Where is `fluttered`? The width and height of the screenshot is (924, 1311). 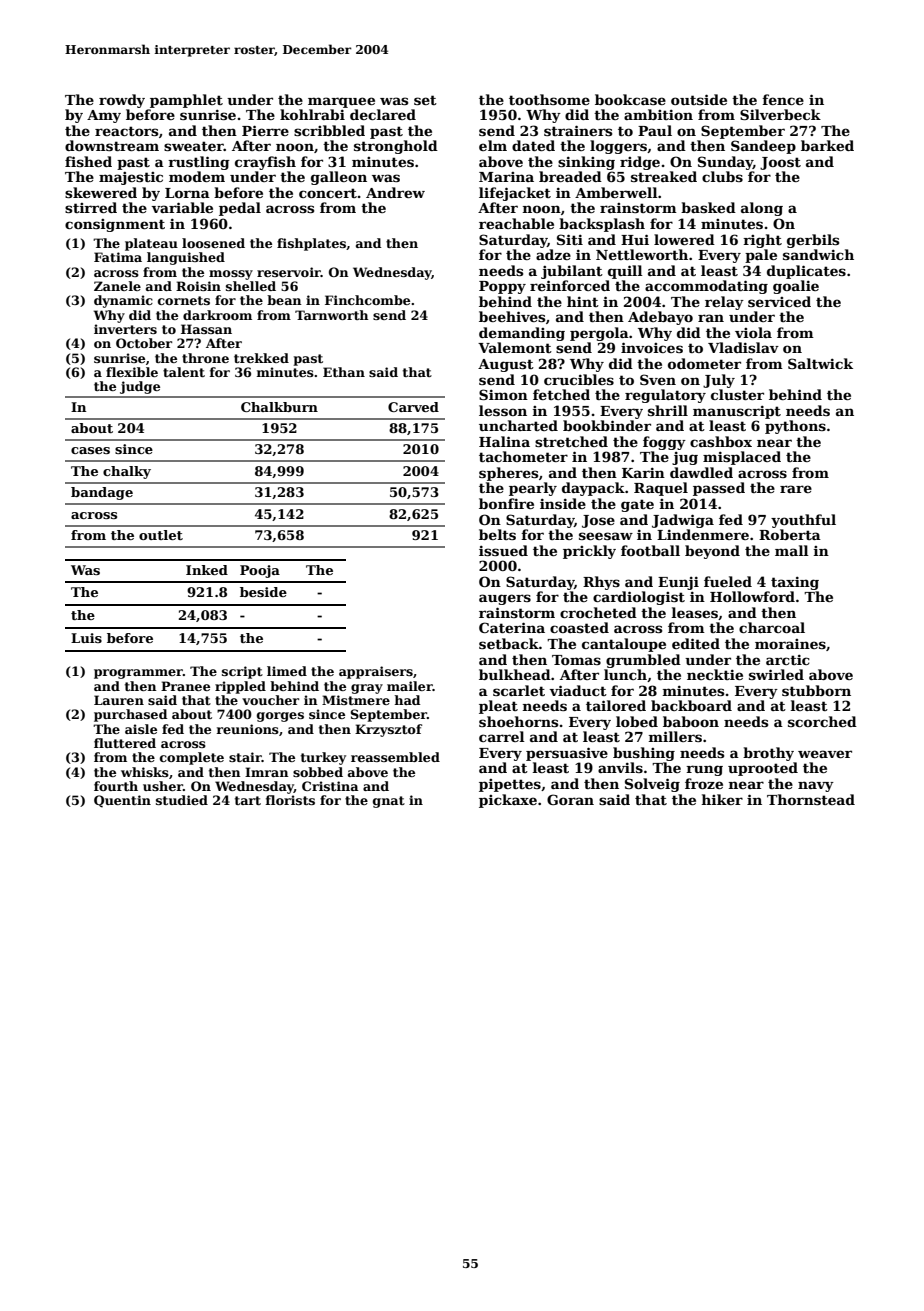
fluttered is located at coordinates (125, 743).
